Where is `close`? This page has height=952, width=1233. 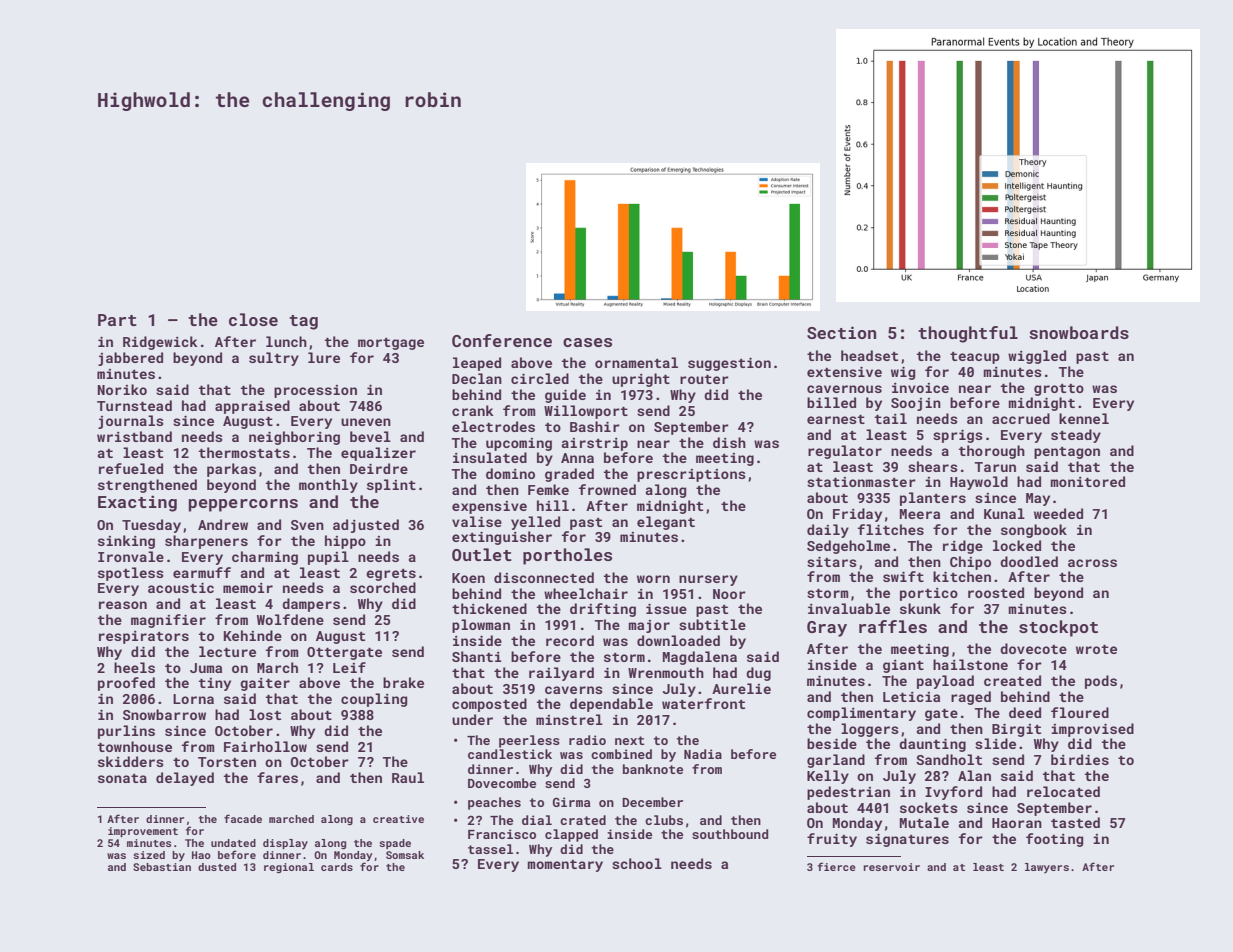 close is located at coordinates (253, 319).
